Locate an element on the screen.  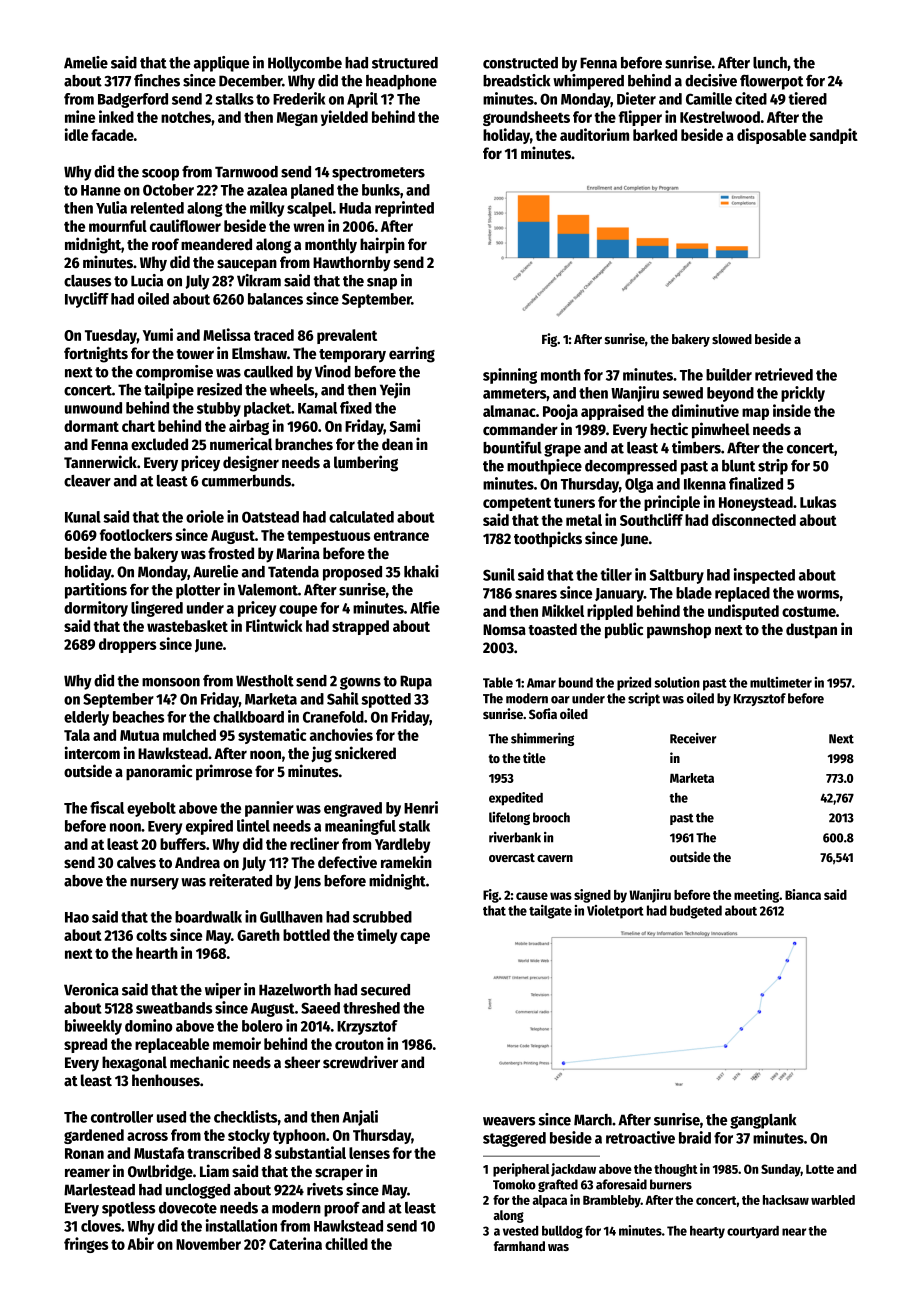
fringes is located at coordinates (86, 1245).
